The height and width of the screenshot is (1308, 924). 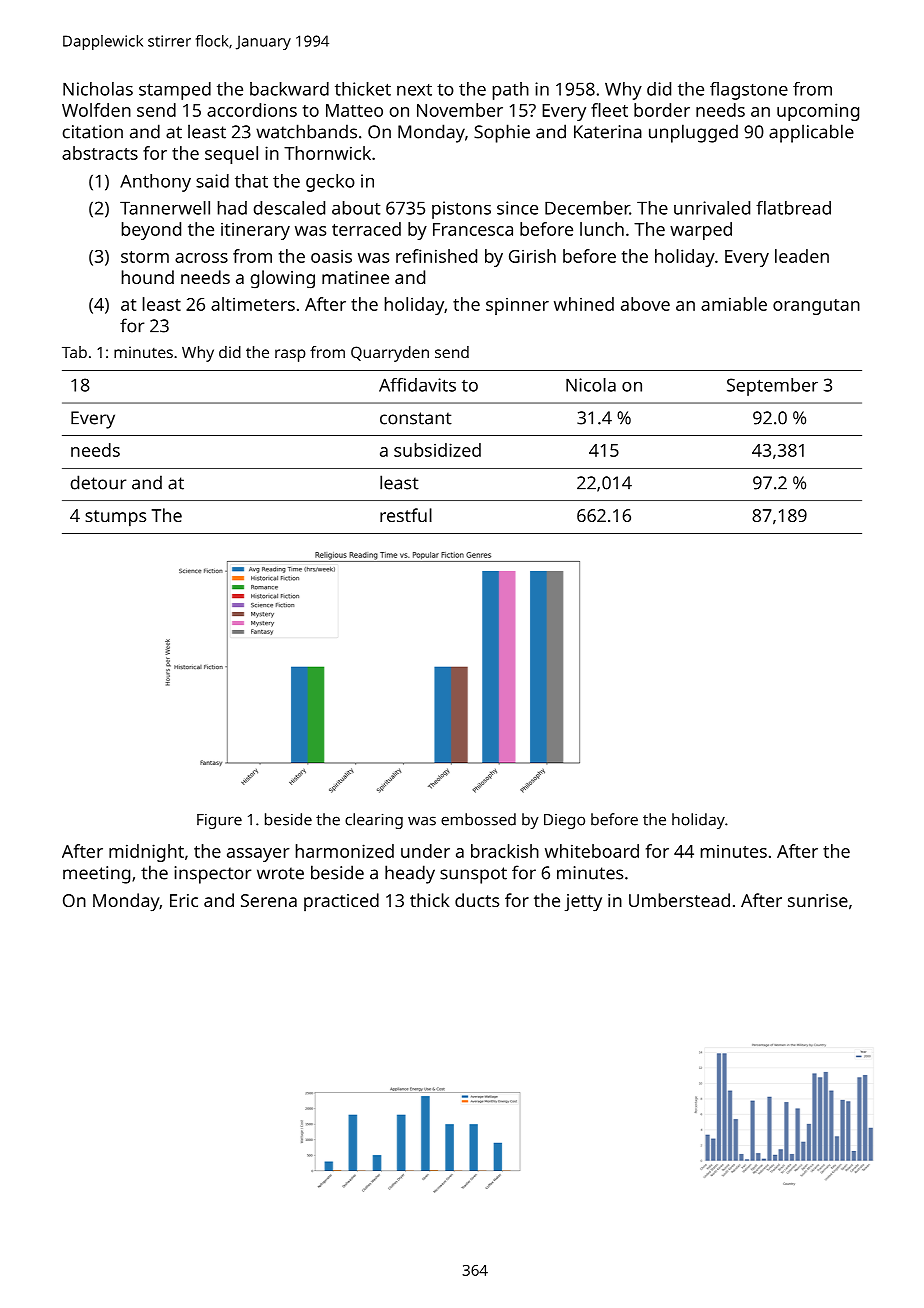 I want to click on Anthony, so click(x=155, y=183).
